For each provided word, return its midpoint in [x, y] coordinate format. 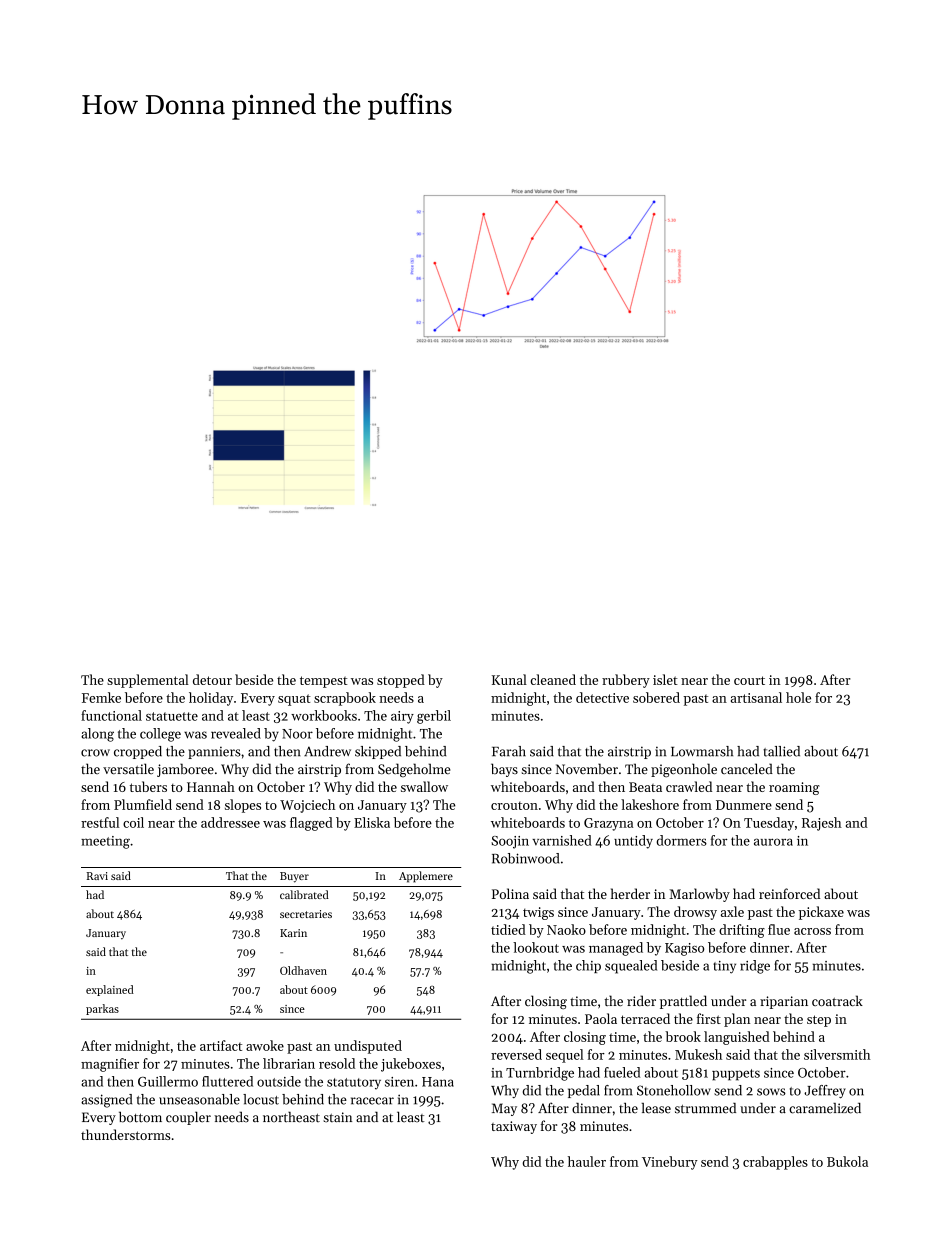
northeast [291, 1117]
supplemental [148, 681]
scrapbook [345, 699]
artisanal [756, 697]
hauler [587, 1161]
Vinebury [670, 1163]
